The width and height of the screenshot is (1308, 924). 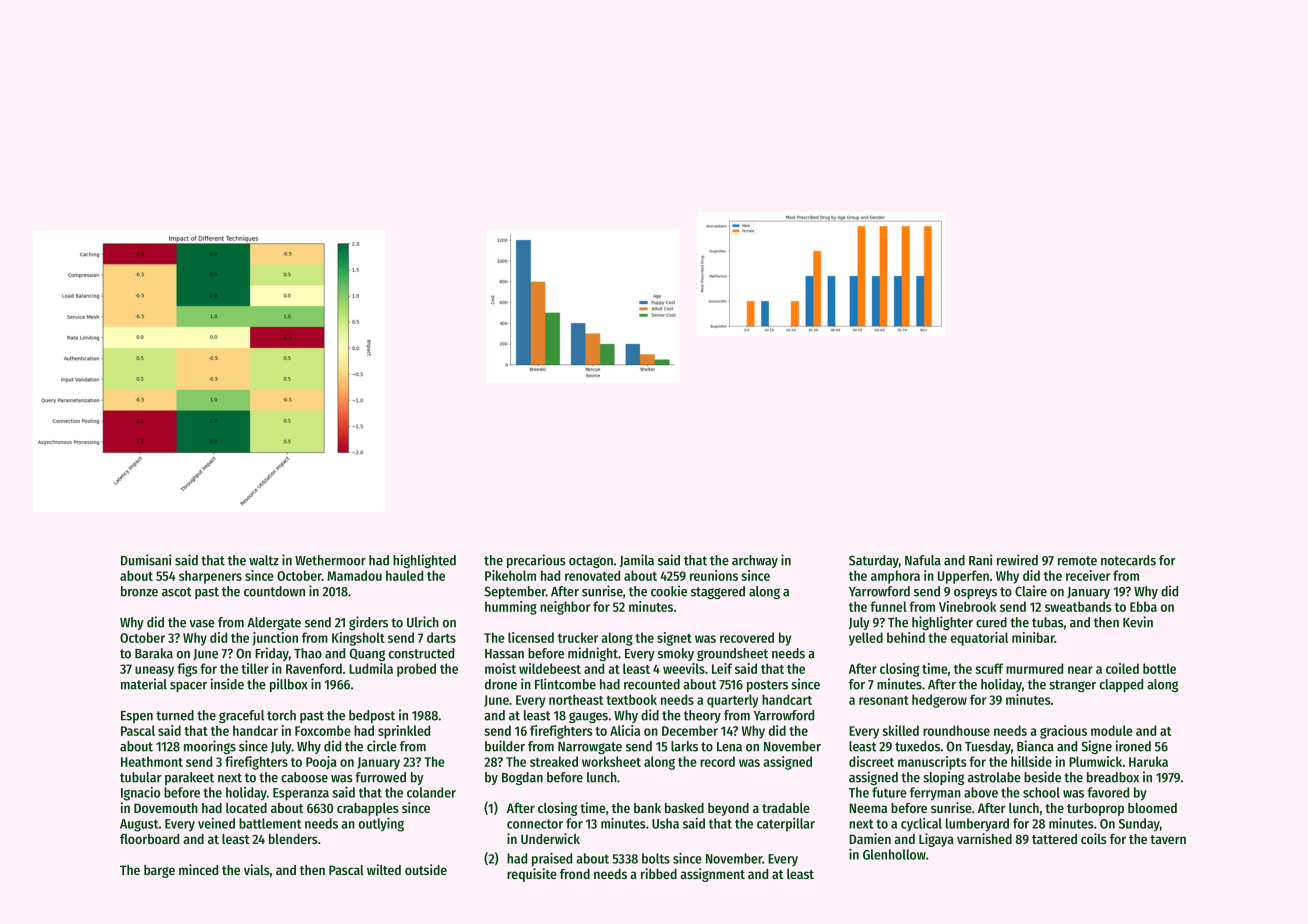 I want to click on remote, so click(x=1077, y=561).
